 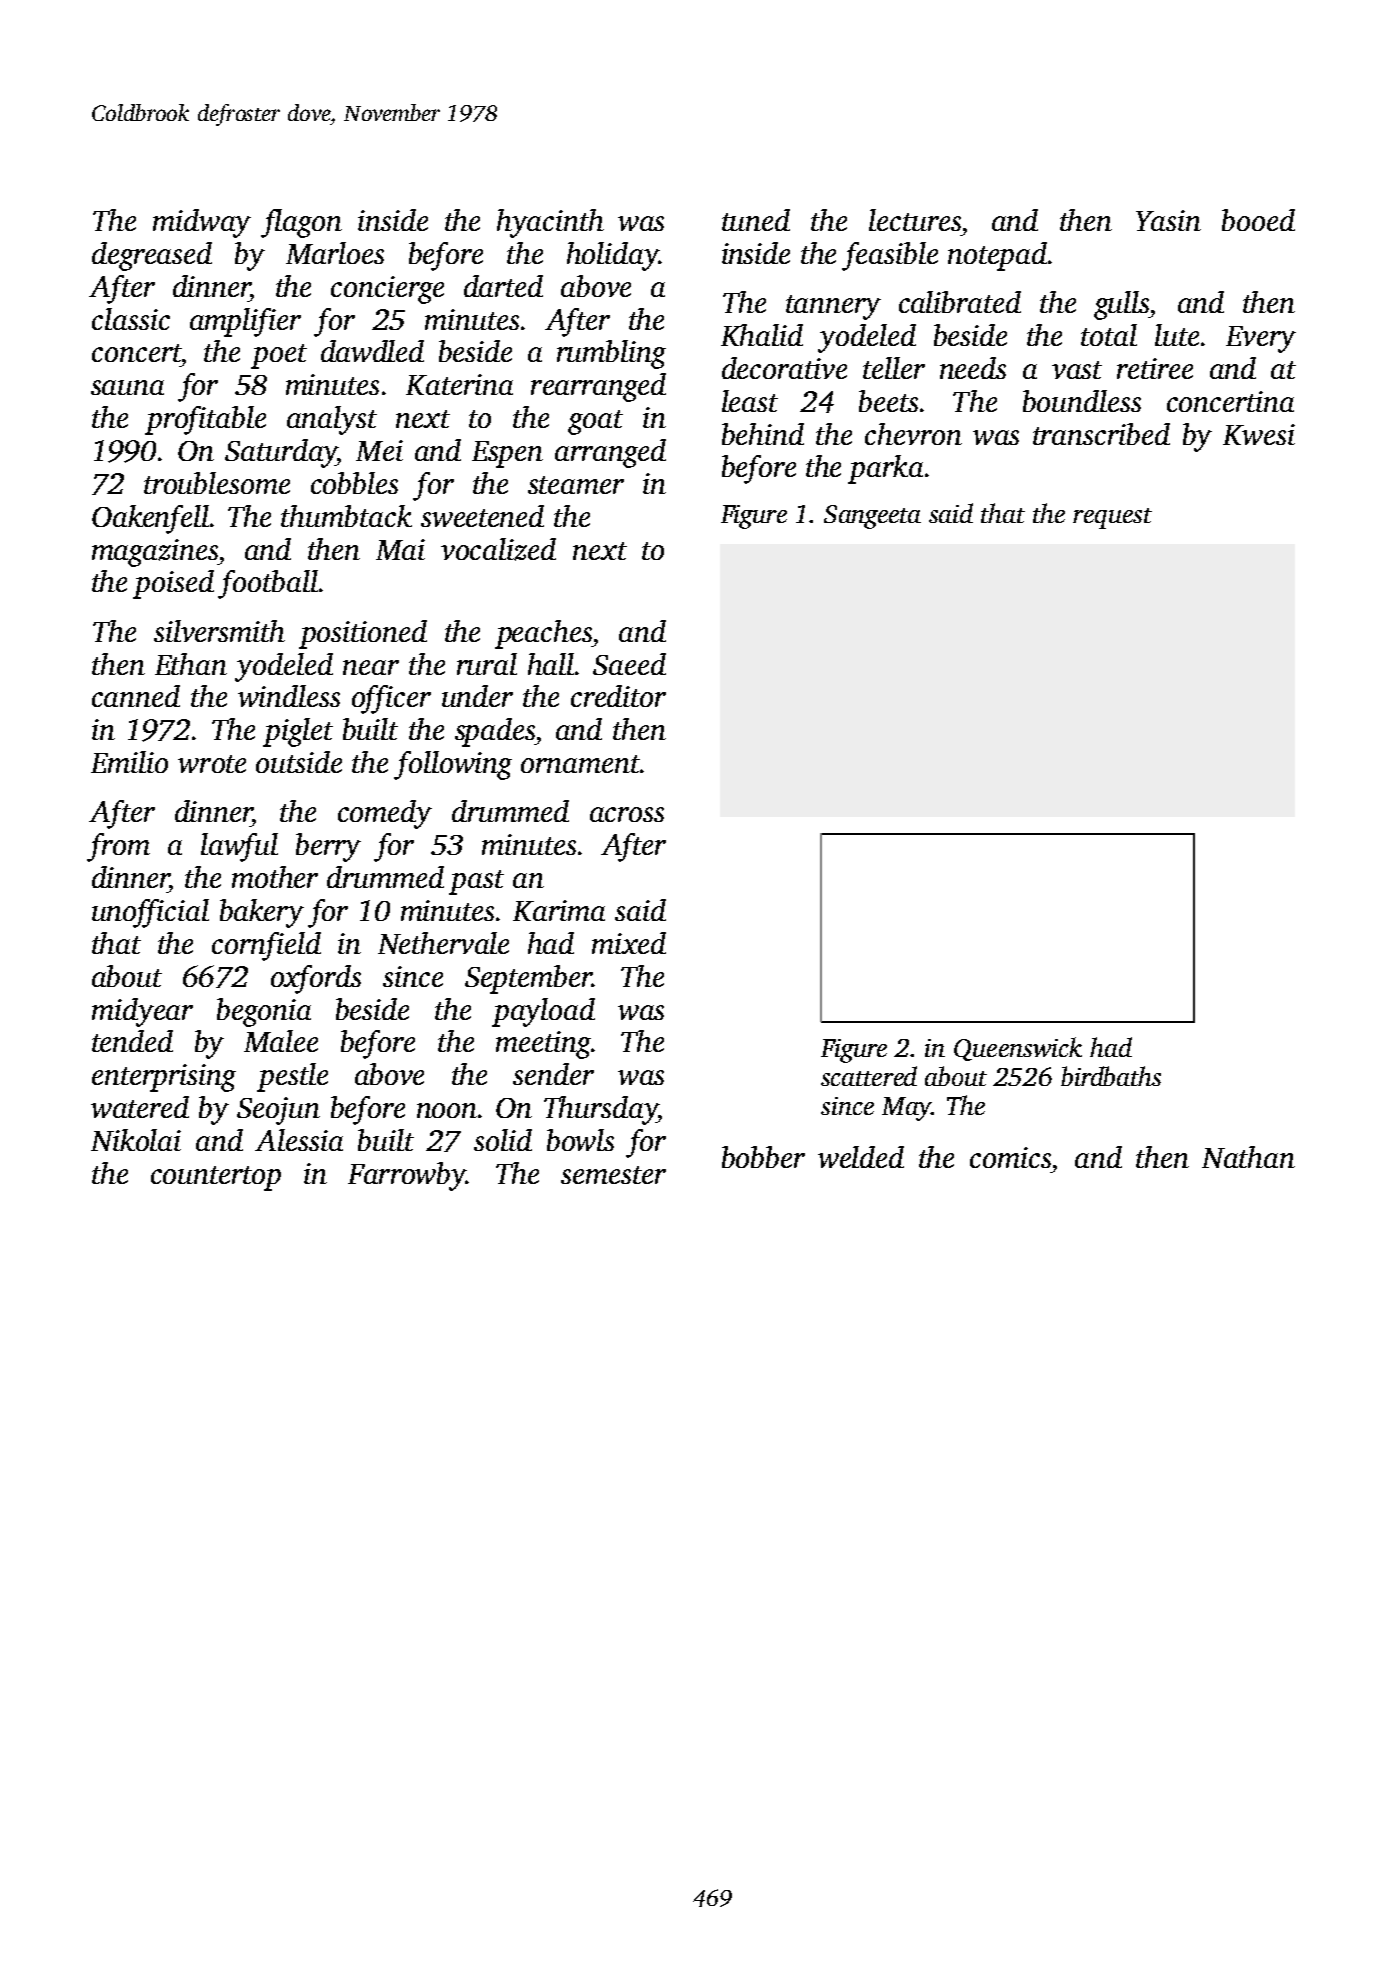 What do you see at coordinates (629, 943) in the screenshot?
I see `mixed` at bounding box center [629, 943].
